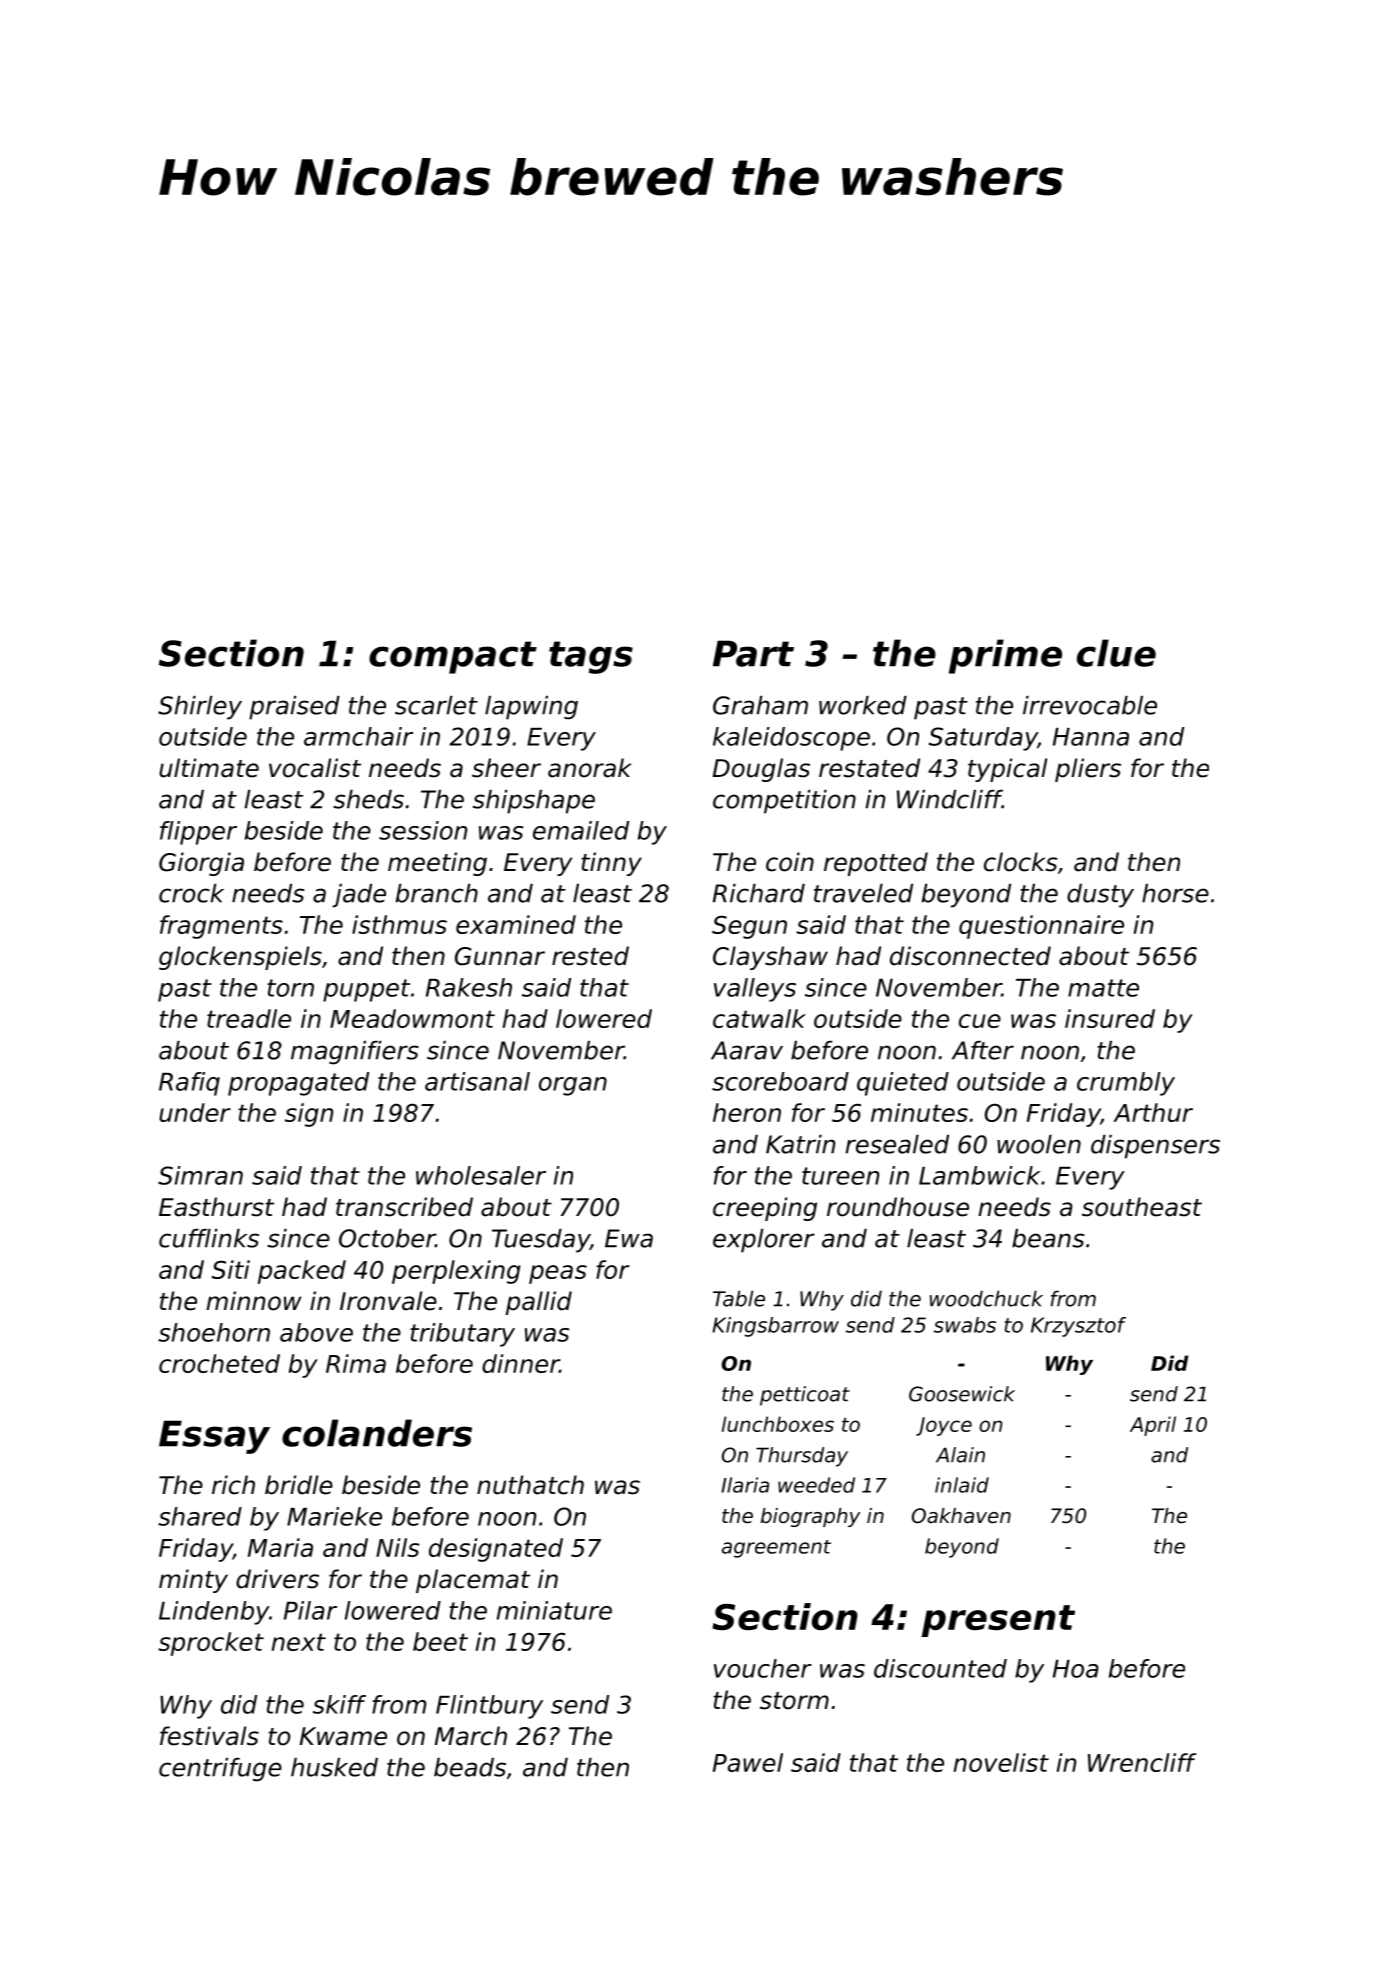  I want to click on treadle, so click(249, 1018).
